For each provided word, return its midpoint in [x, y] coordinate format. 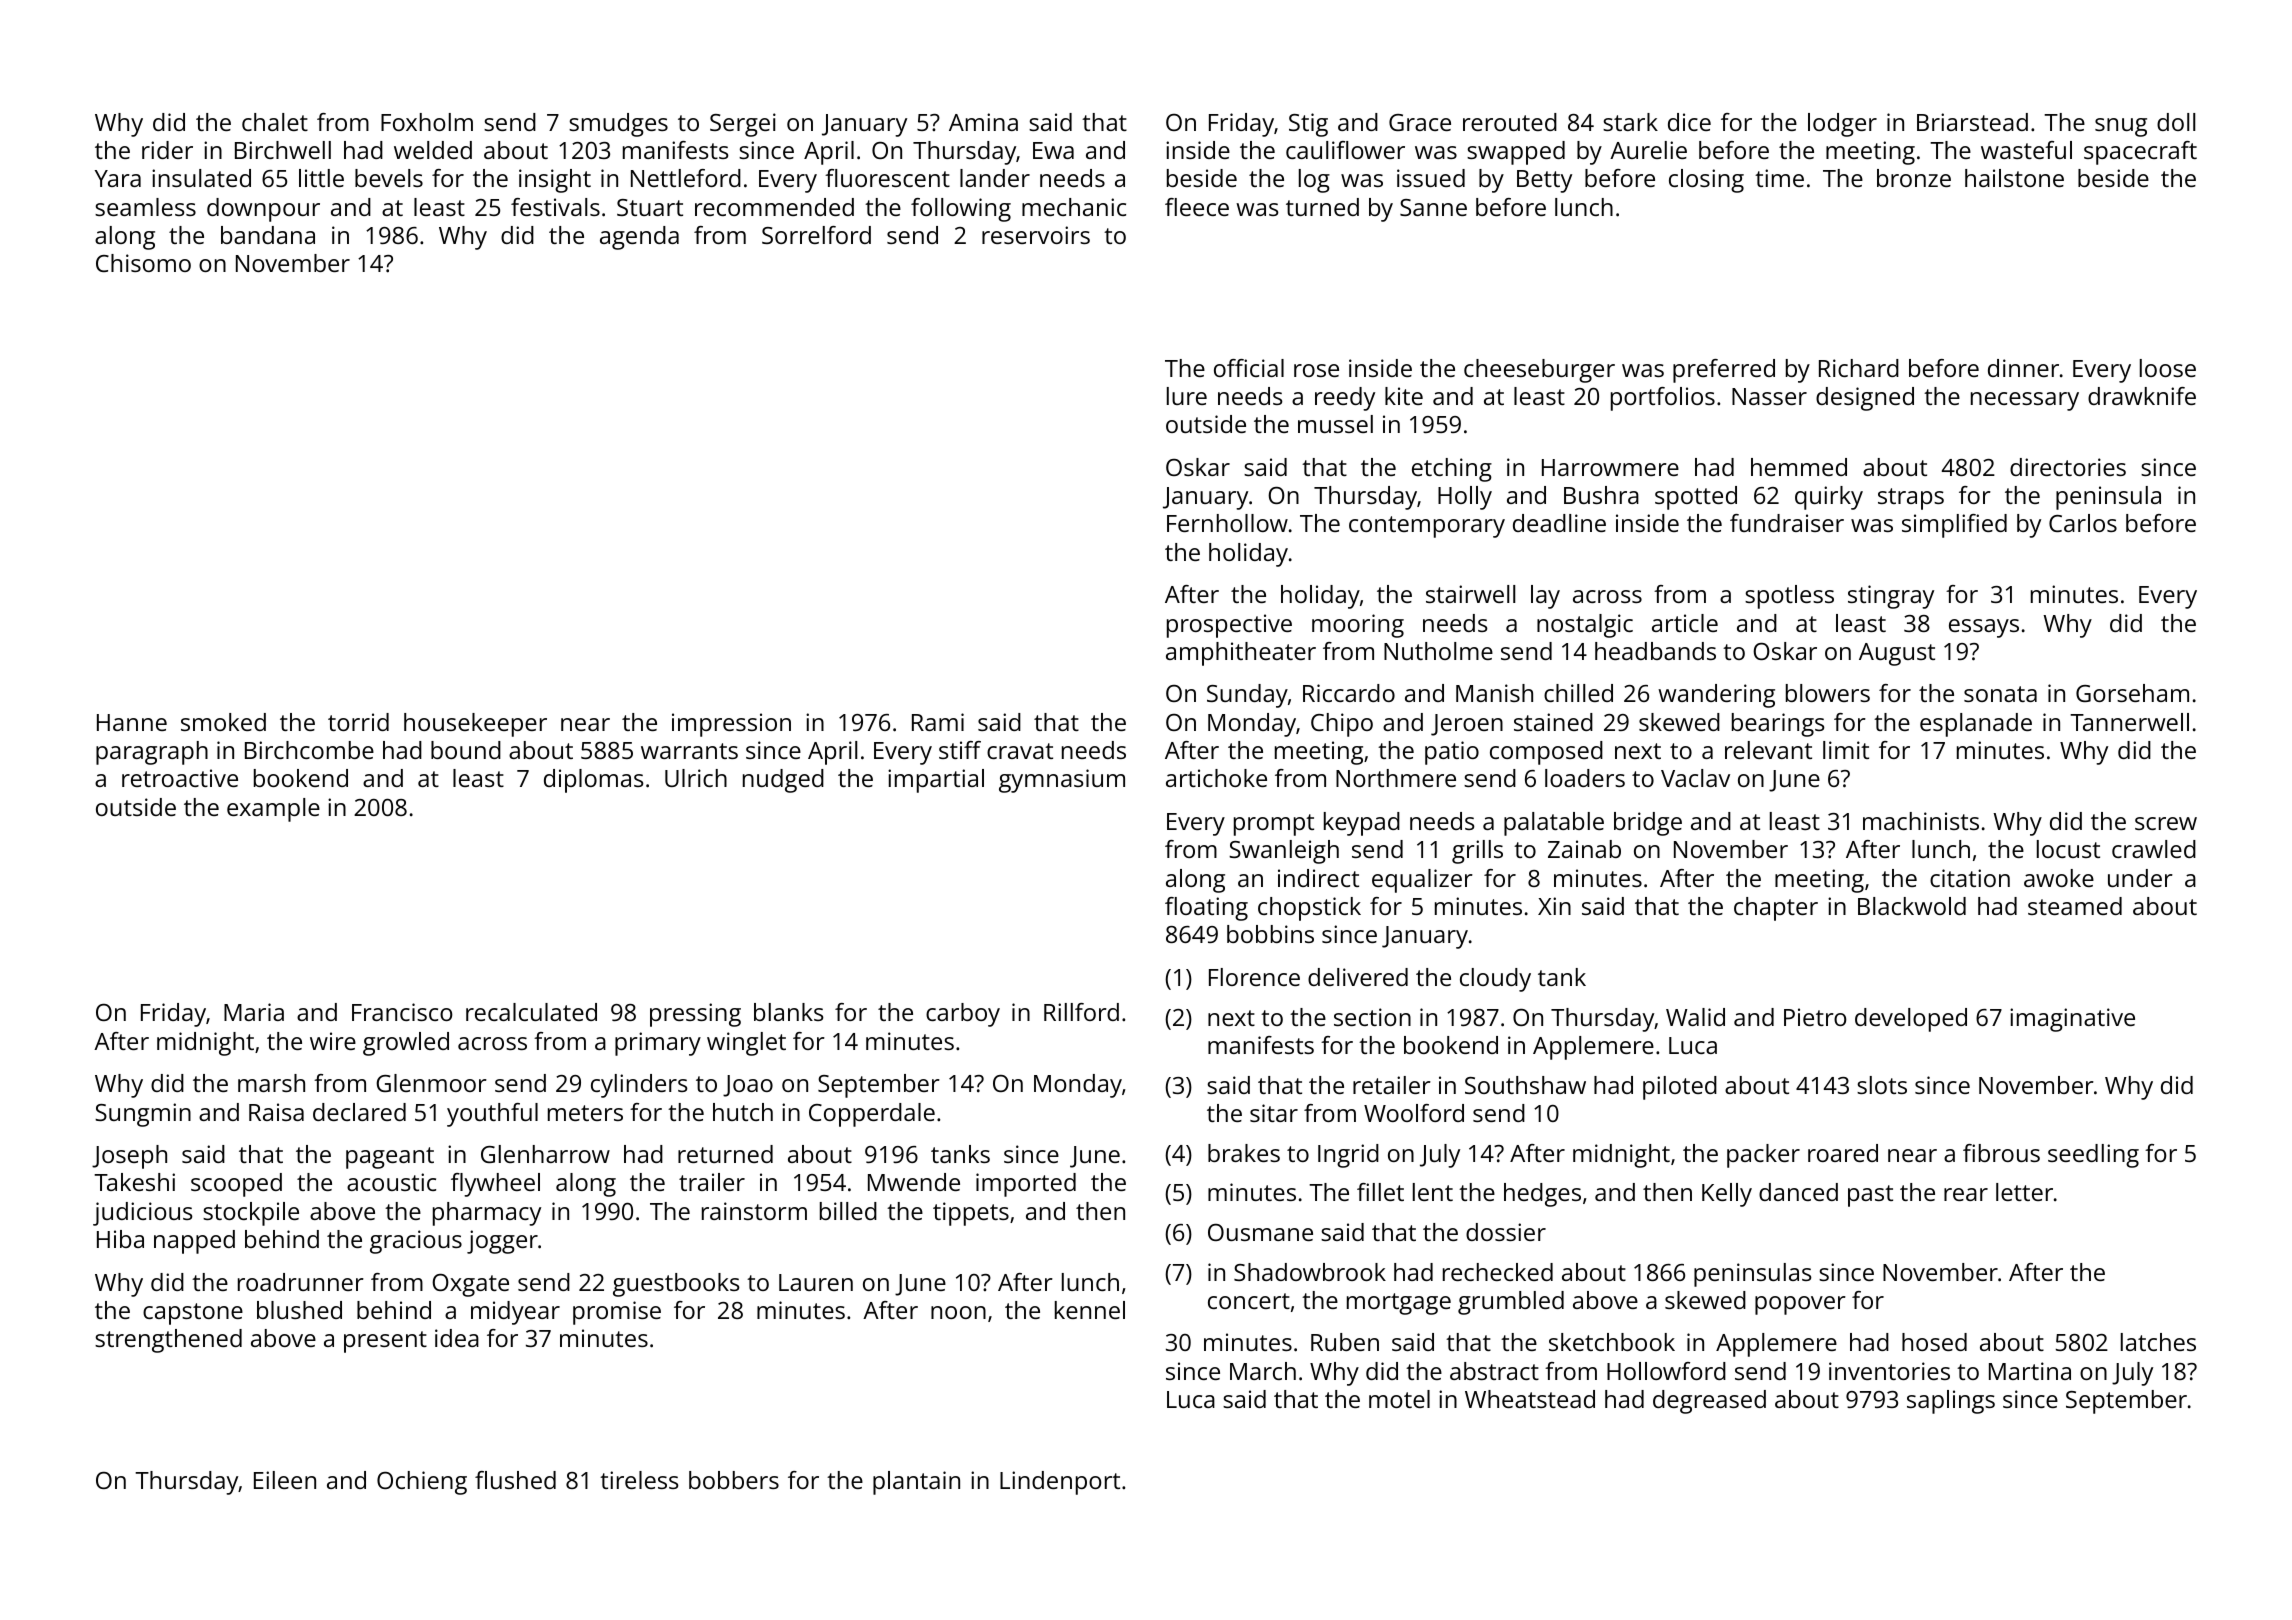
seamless [145, 207]
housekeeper [475, 725]
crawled [2154, 849]
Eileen [285, 1480]
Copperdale [872, 1115]
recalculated [531, 1012]
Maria [254, 1012]
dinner [2023, 368]
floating [1206, 909]
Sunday [1247, 696]
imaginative [2072, 1020]
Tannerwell [2129, 722]
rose [1316, 370]
